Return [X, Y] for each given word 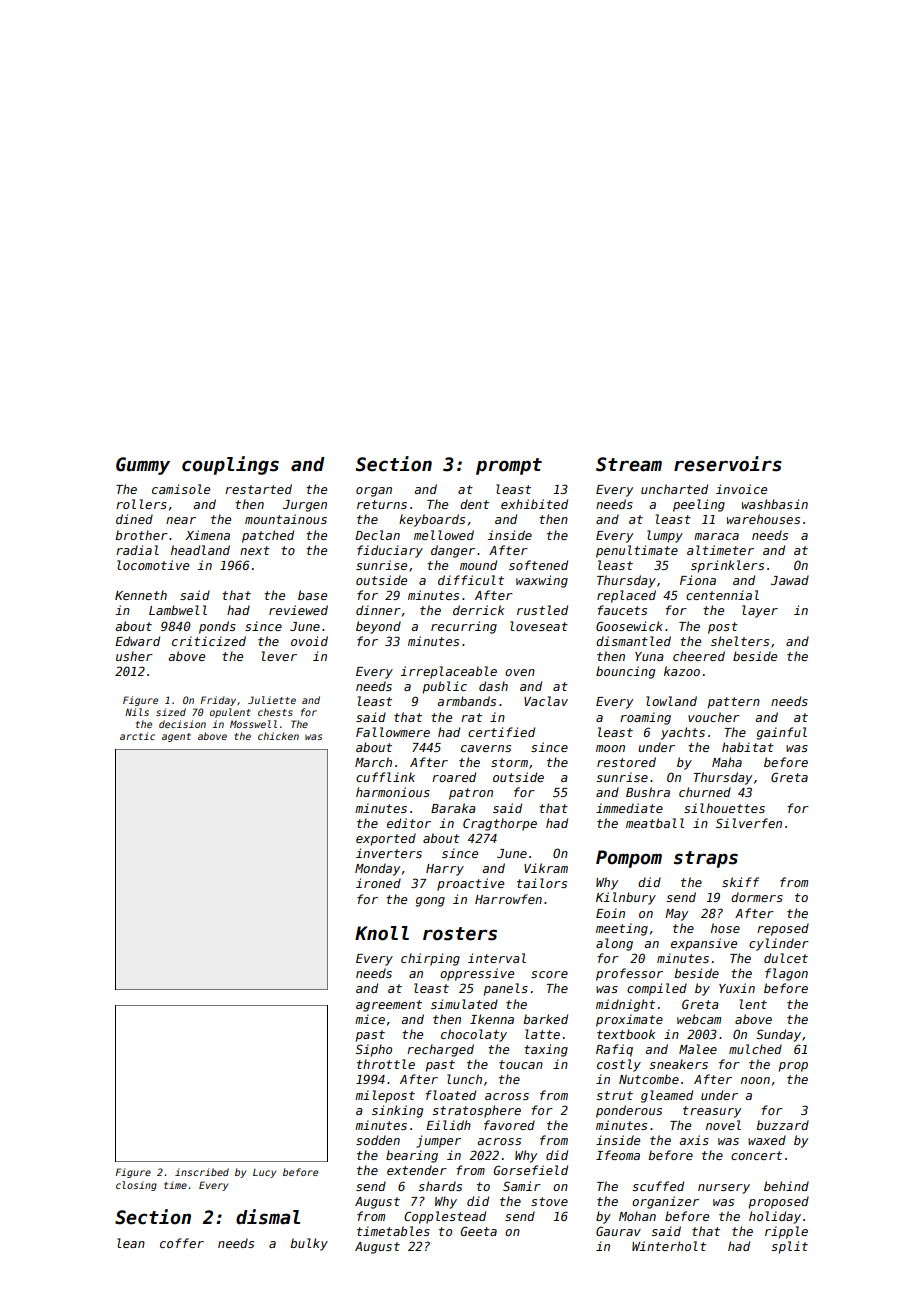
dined [134, 519]
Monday [377, 869]
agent [176, 737]
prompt [509, 466]
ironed [378, 883]
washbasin [775, 504]
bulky [309, 1244]
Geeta [478, 1231]
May [676, 915]
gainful [781, 733]
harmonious [393, 792]
